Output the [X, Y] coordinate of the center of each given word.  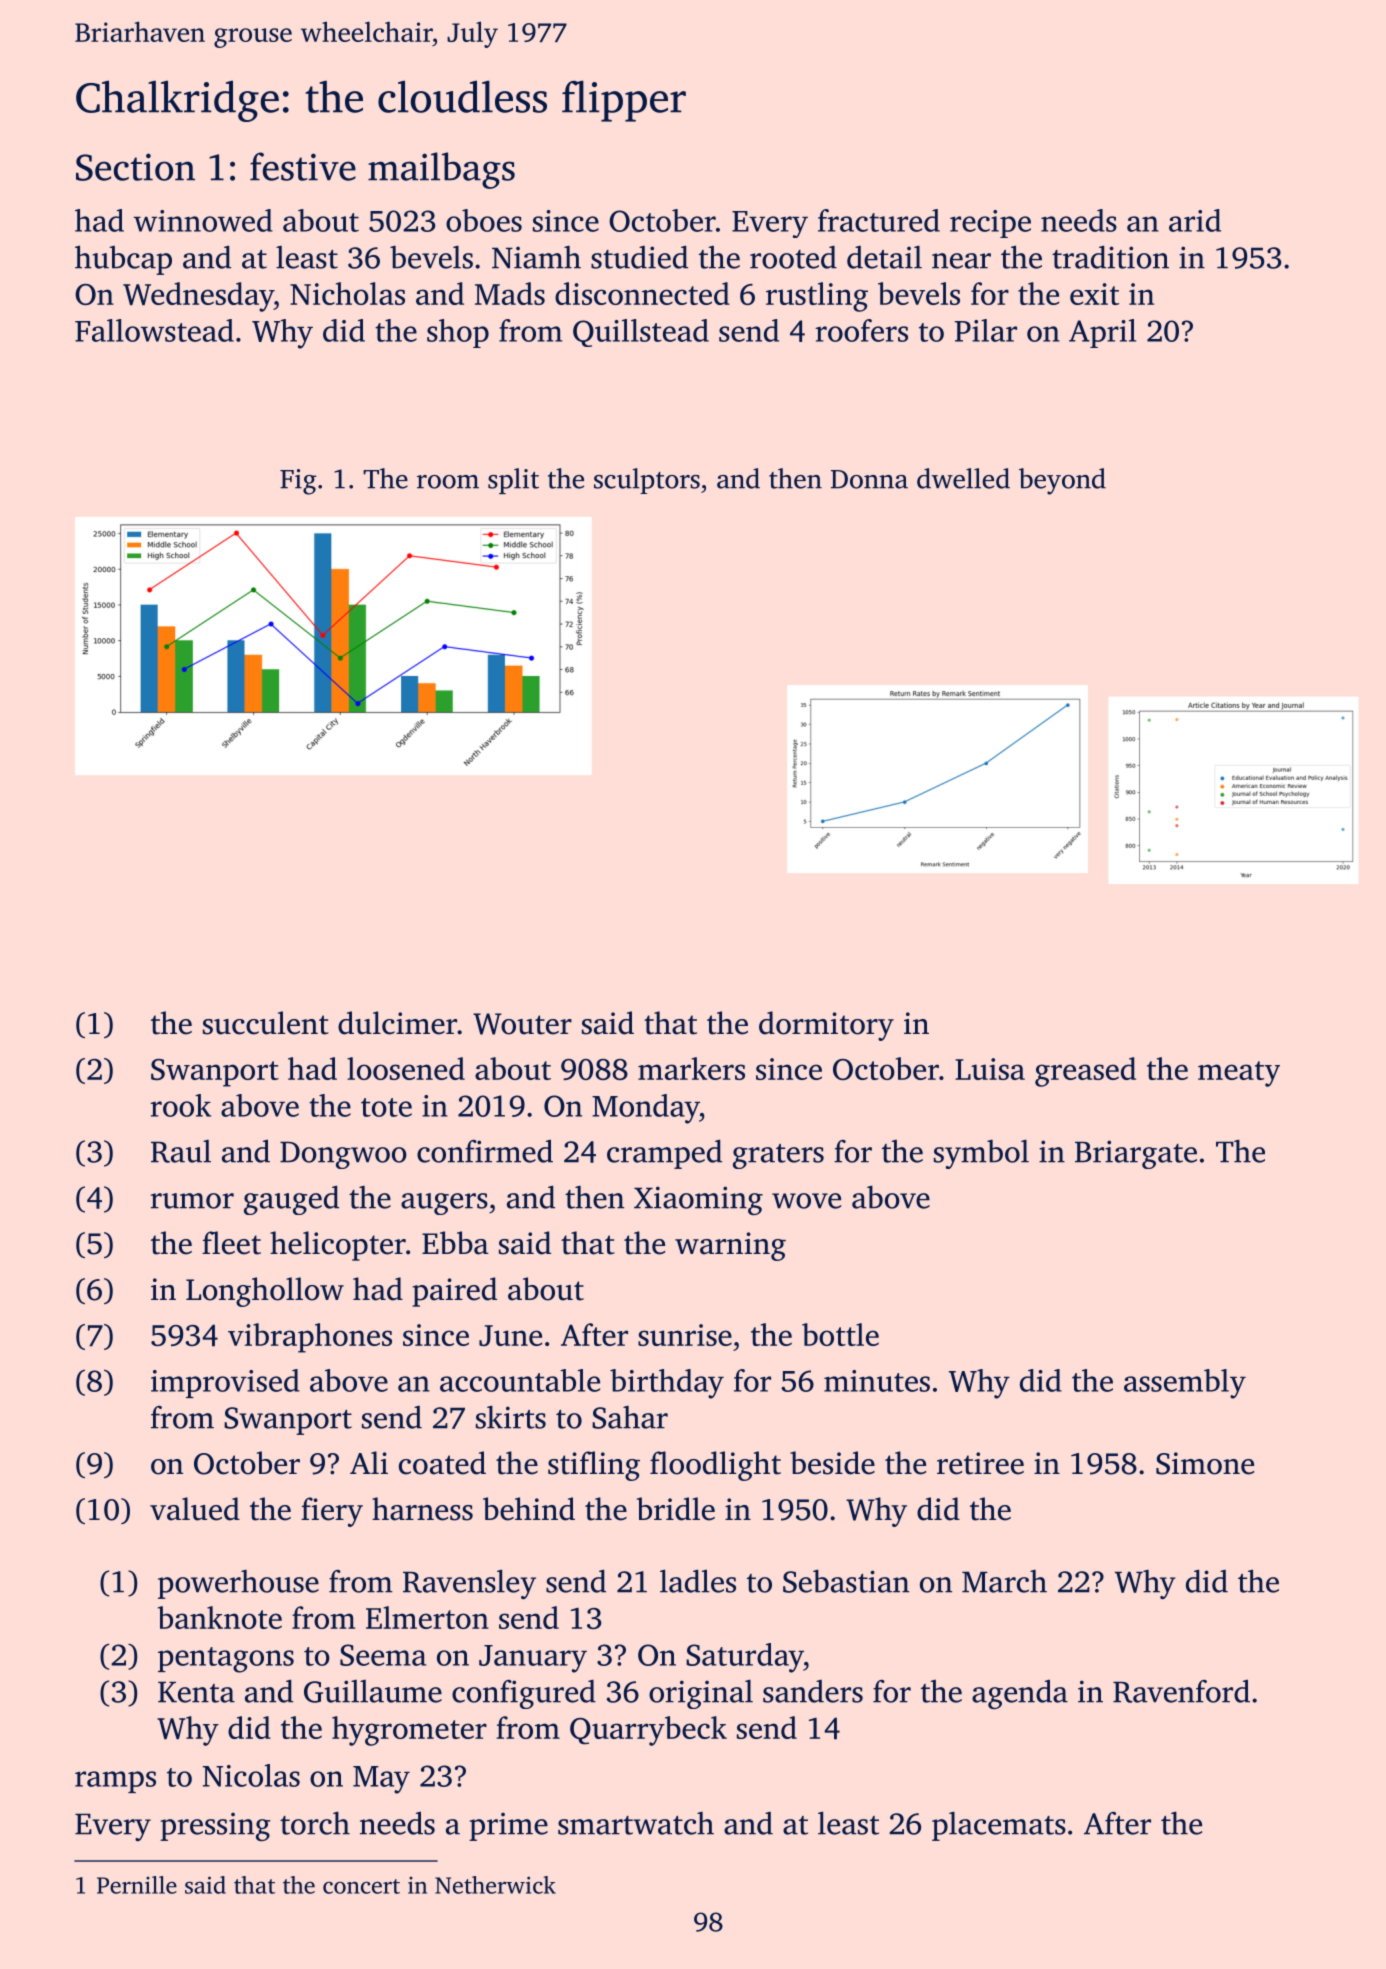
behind [529, 1509]
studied [639, 257]
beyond [1062, 481]
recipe [990, 224]
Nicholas [347, 293]
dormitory [826, 1026]
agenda [1020, 1694]
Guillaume [373, 1691]
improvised [225, 1383]
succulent [266, 1023]
